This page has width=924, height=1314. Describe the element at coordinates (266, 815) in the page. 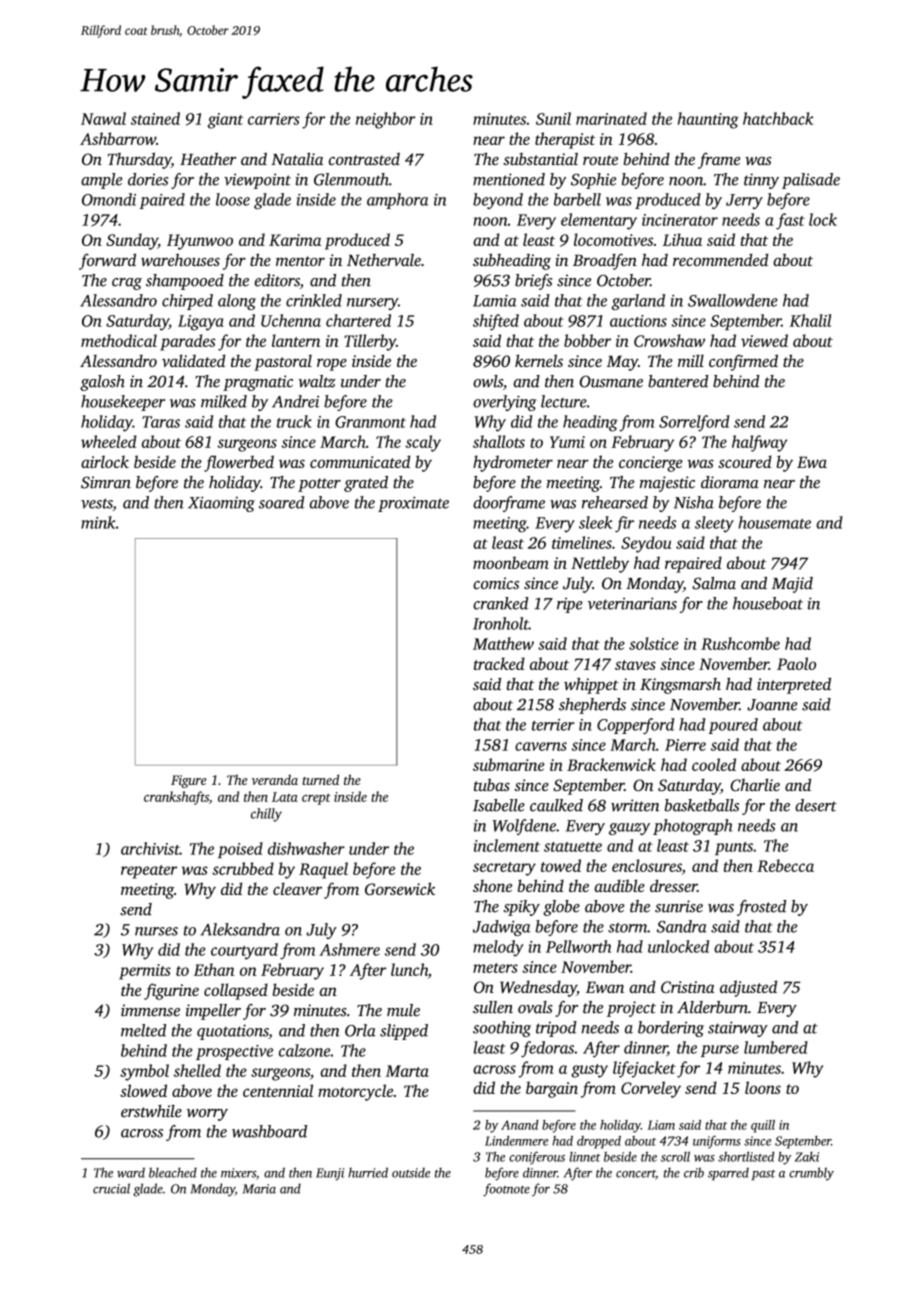

I see `chilly` at that location.
